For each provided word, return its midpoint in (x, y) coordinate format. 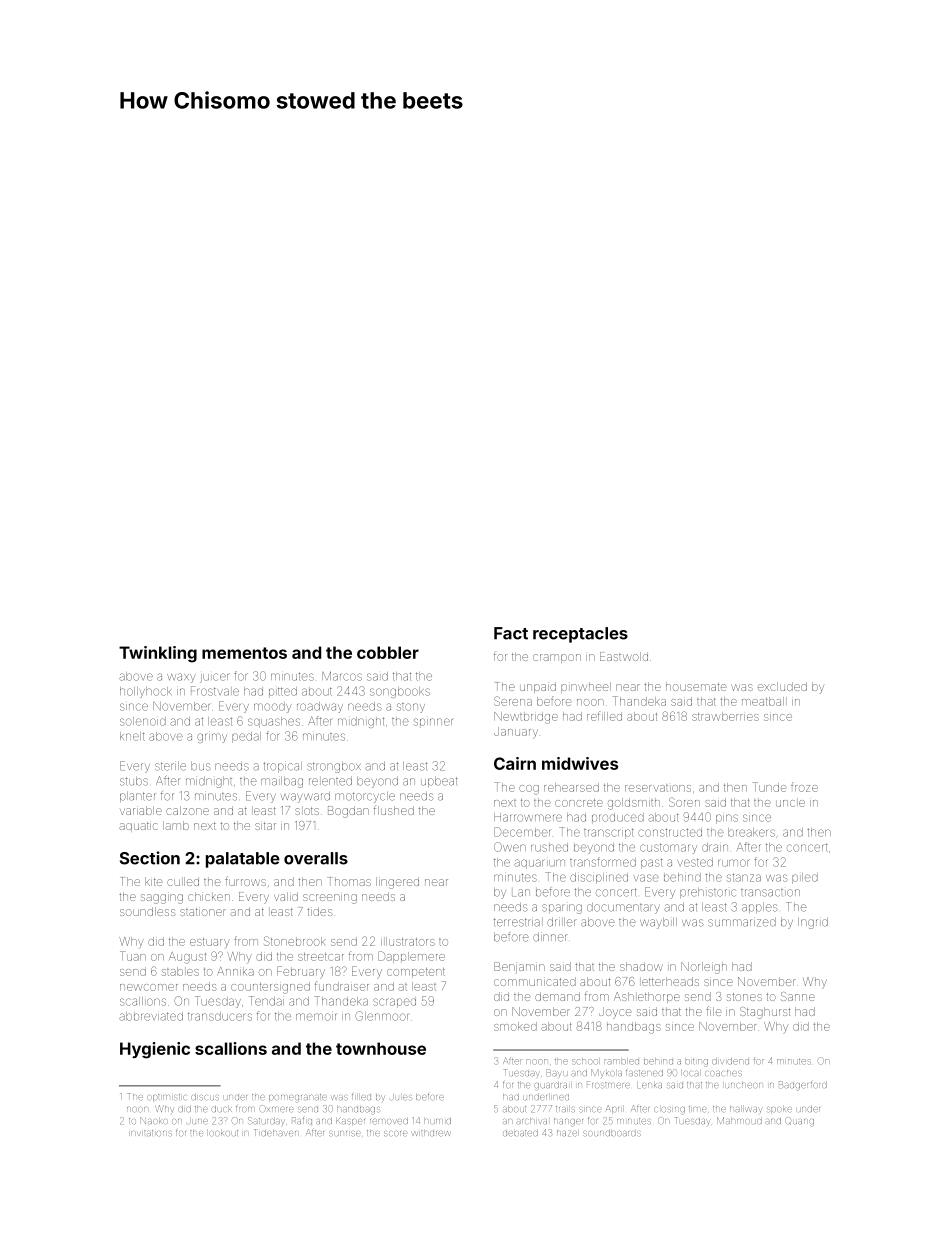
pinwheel (586, 687)
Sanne (798, 996)
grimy (212, 738)
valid (286, 896)
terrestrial (517, 922)
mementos (244, 653)
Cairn (515, 763)
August (187, 958)
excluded (782, 686)
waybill (658, 923)
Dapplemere (411, 957)
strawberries (725, 716)
